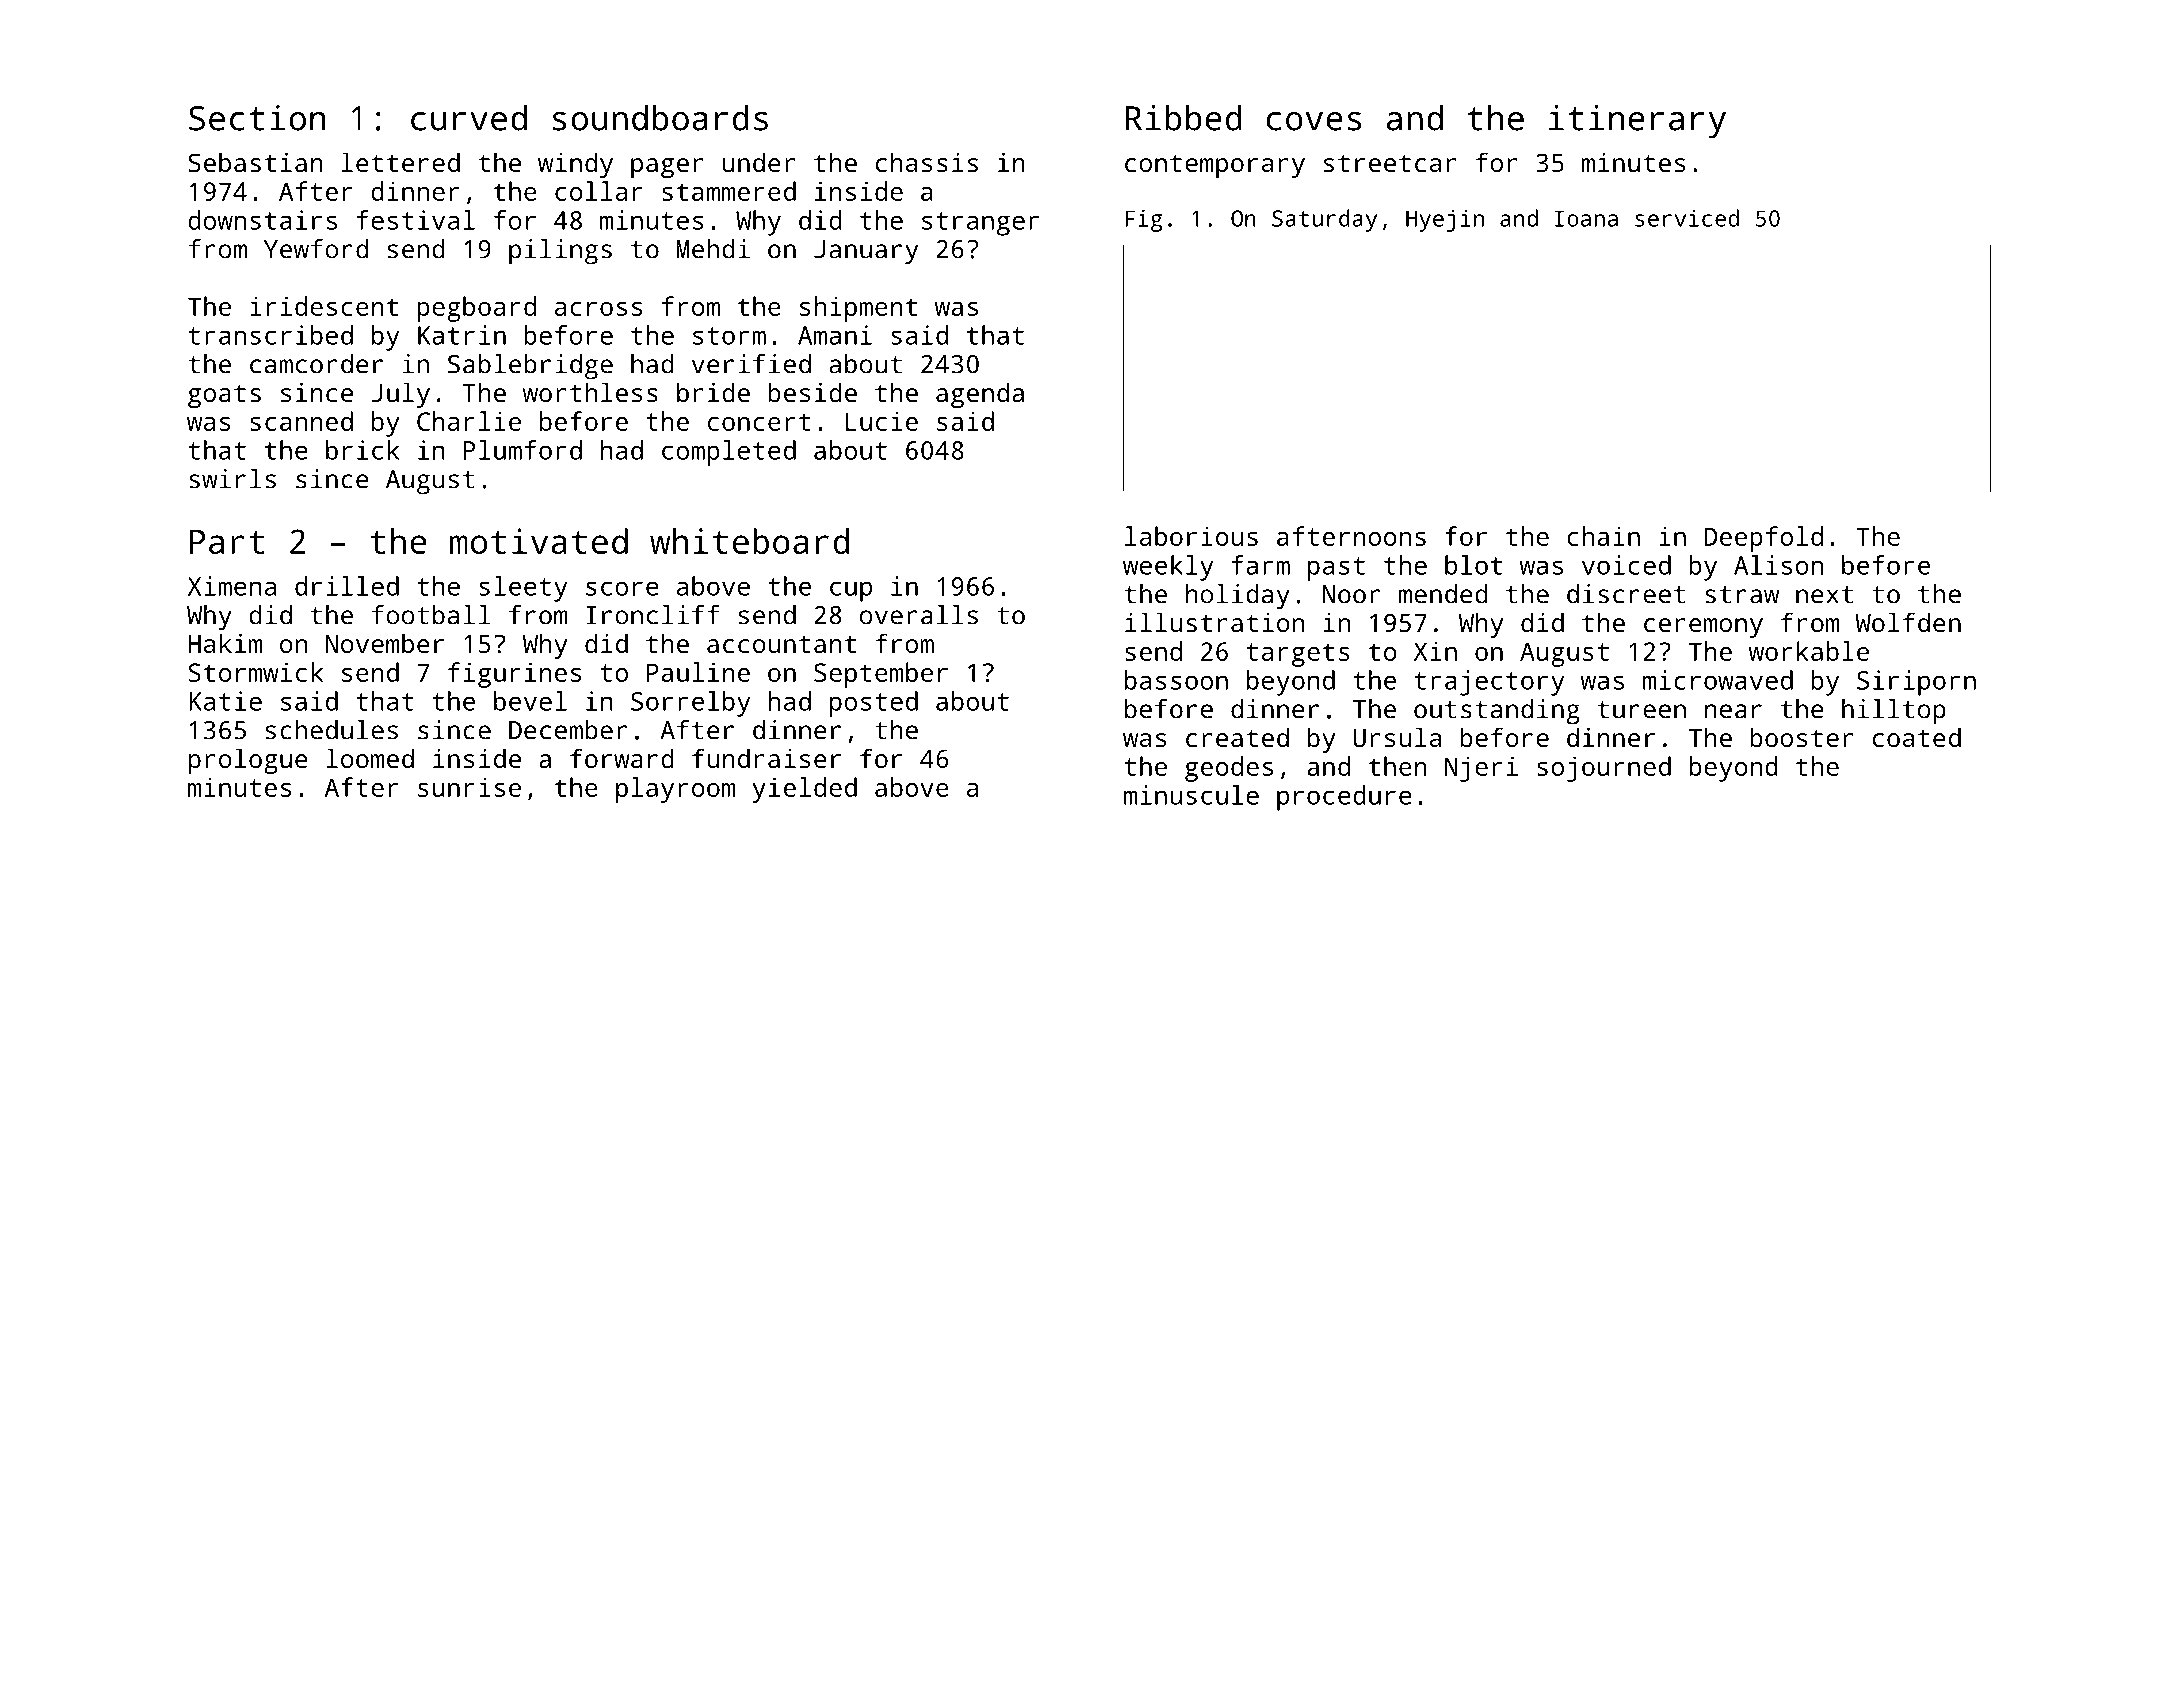  Describe the element at coordinates (1637, 122) in the image. I see `itinerary` at that location.
